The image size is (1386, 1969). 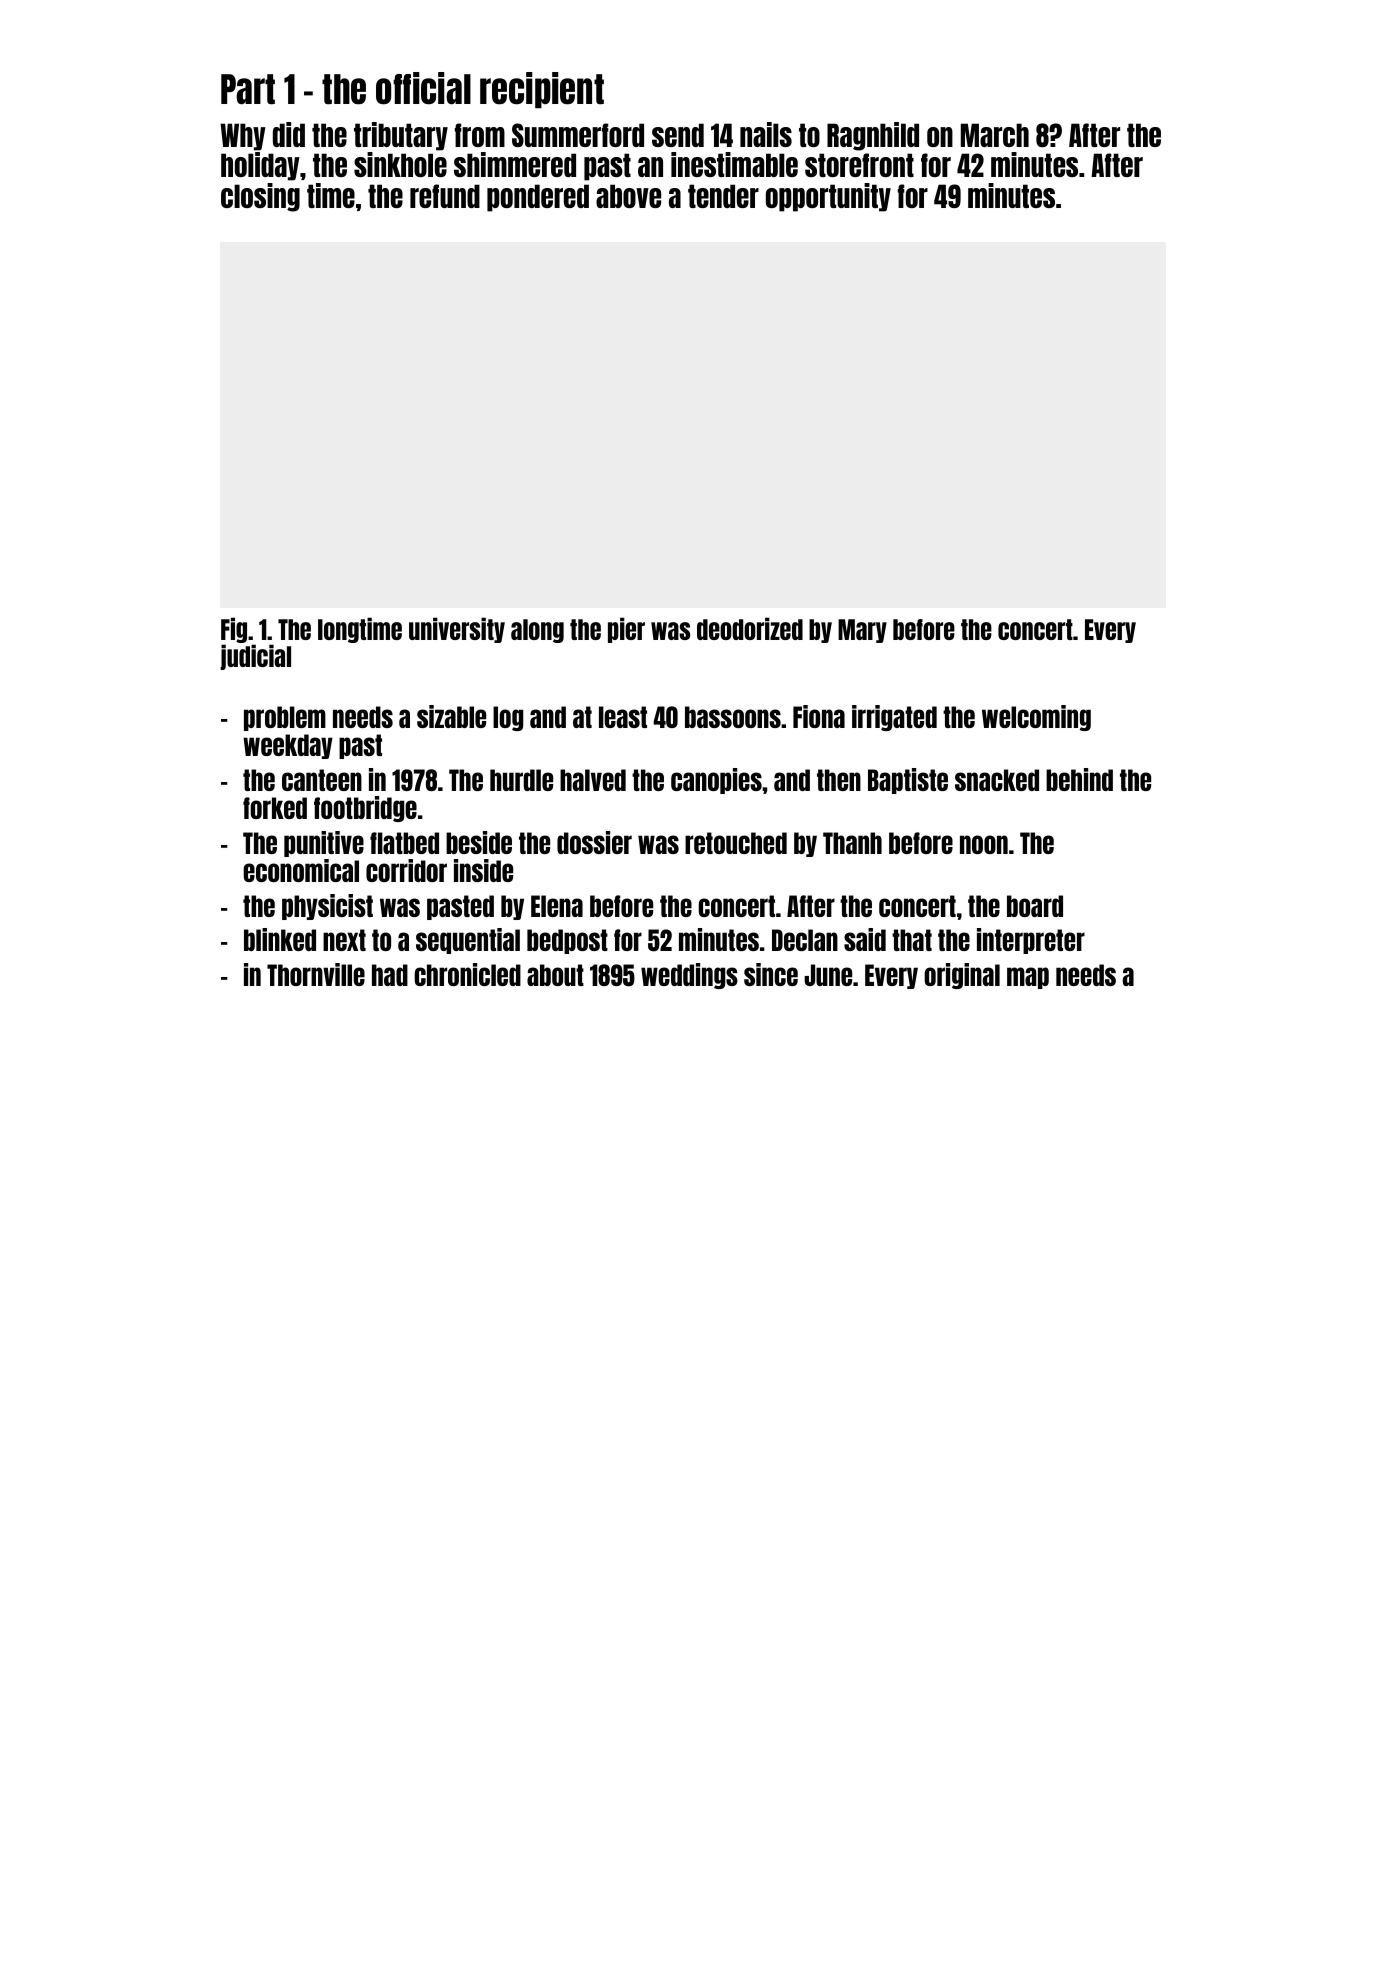 What do you see at coordinates (445, 196) in the document?
I see `refund` at bounding box center [445, 196].
